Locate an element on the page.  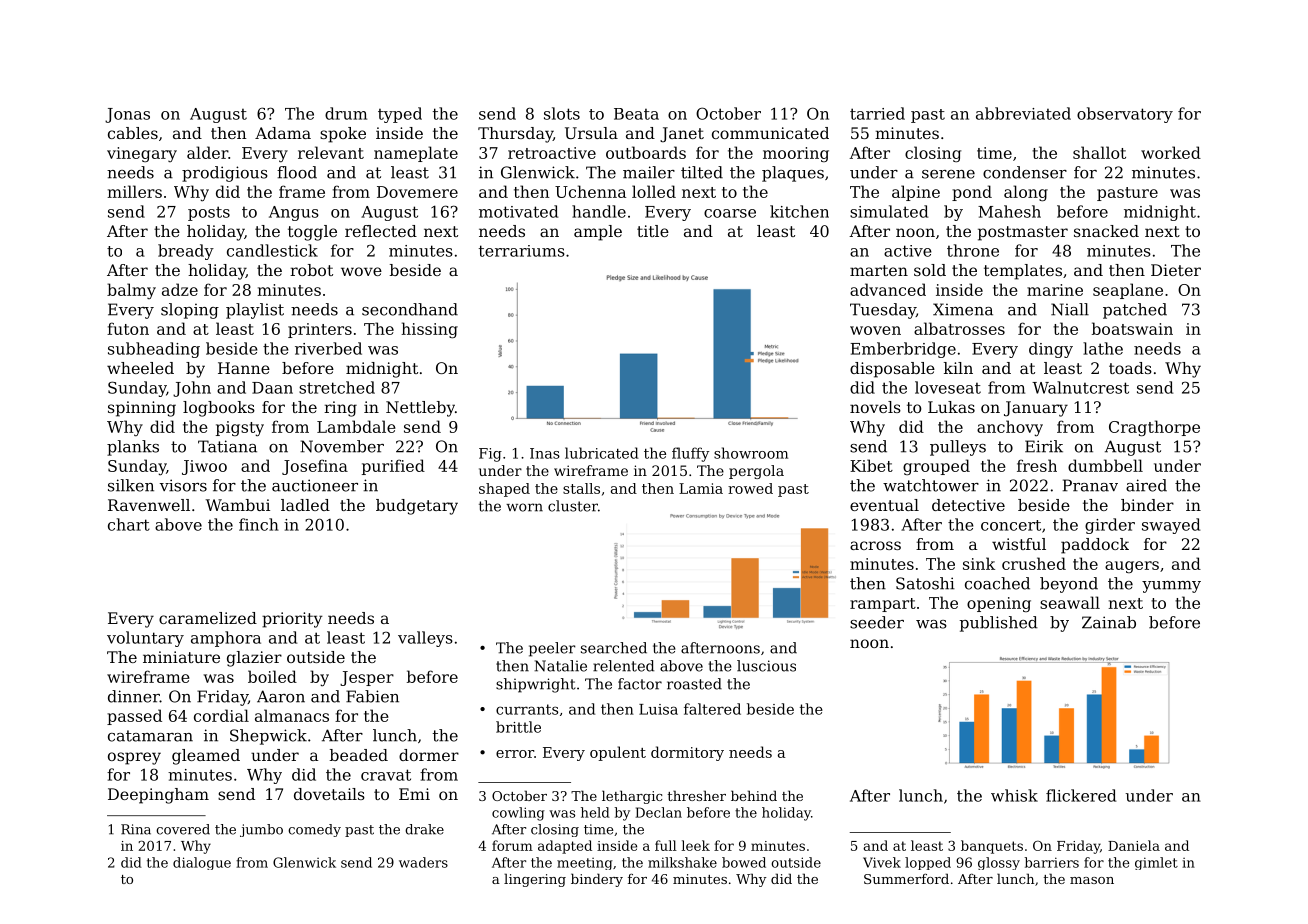
tarried is located at coordinates (877, 113).
